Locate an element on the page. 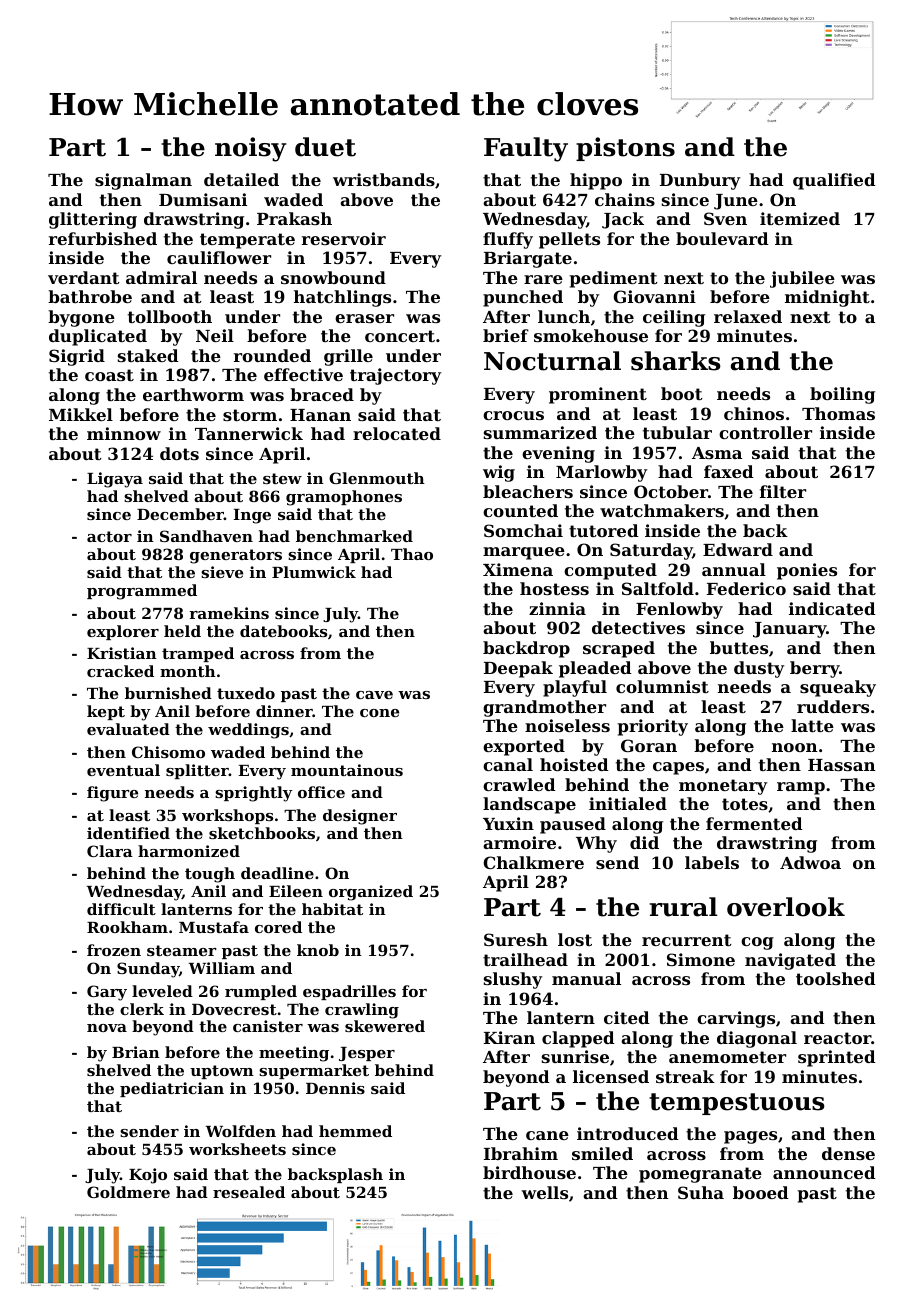  Thomas is located at coordinates (838, 413).
